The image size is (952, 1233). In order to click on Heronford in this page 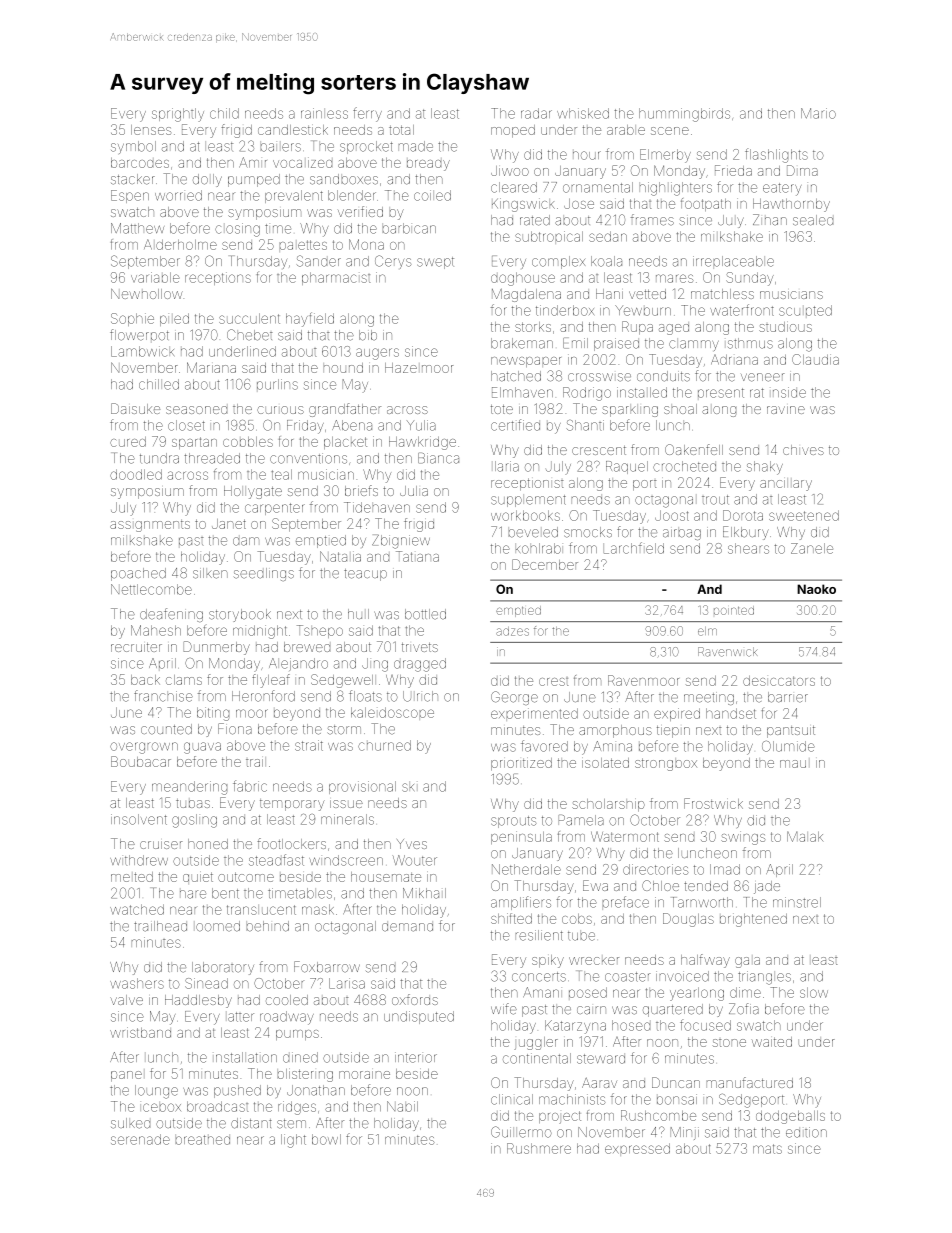, I will do `click(263, 696)`.
